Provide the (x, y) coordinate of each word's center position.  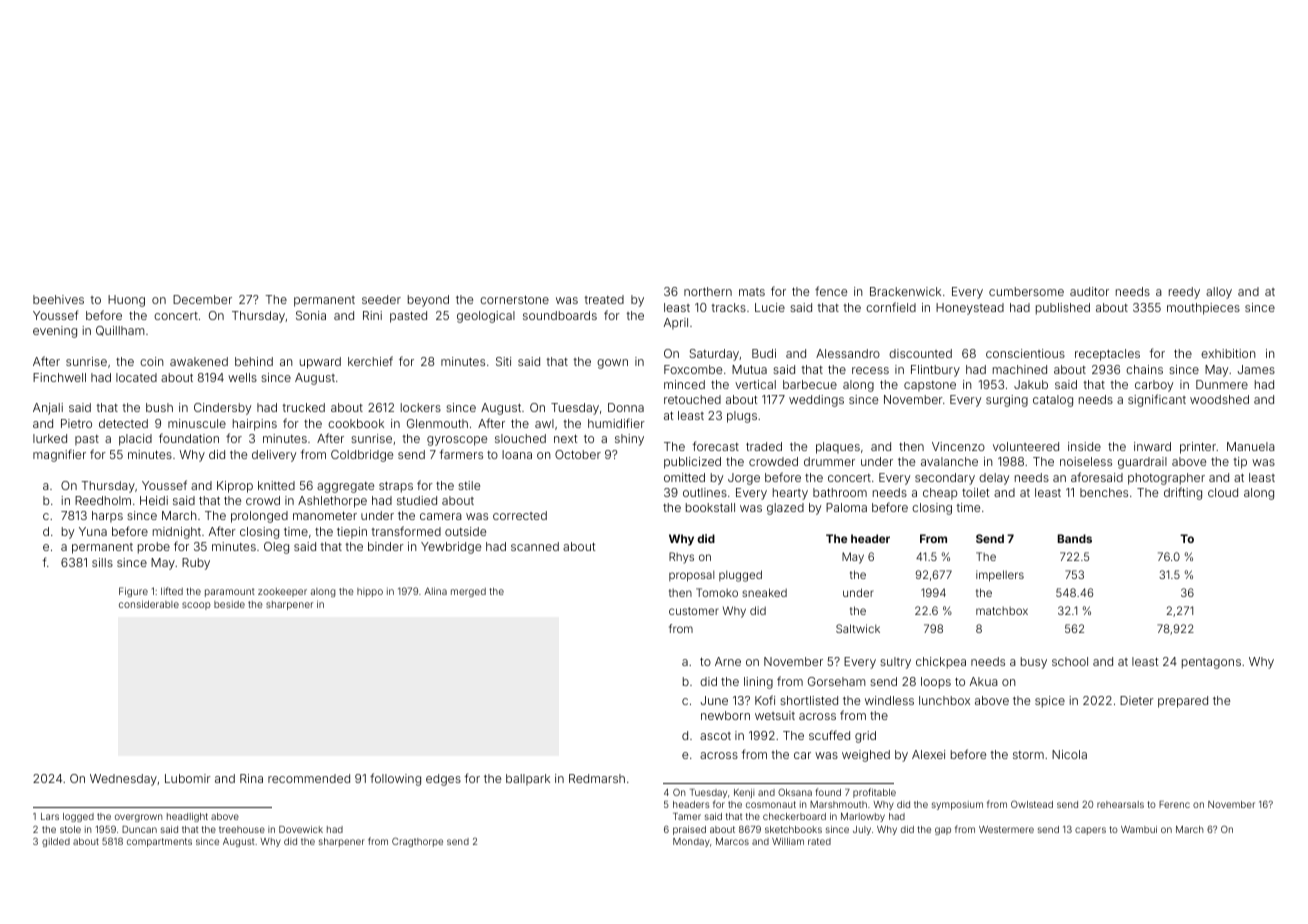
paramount (230, 592)
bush (159, 407)
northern (708, 291)
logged (78, 817)
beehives (58, 299)
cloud (1223, 492)
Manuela (1251, 446)
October (578, 454)
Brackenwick (905, 291)
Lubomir (188, 778)
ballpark (528, 780)
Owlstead (1032, 804)
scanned (535, 546)
